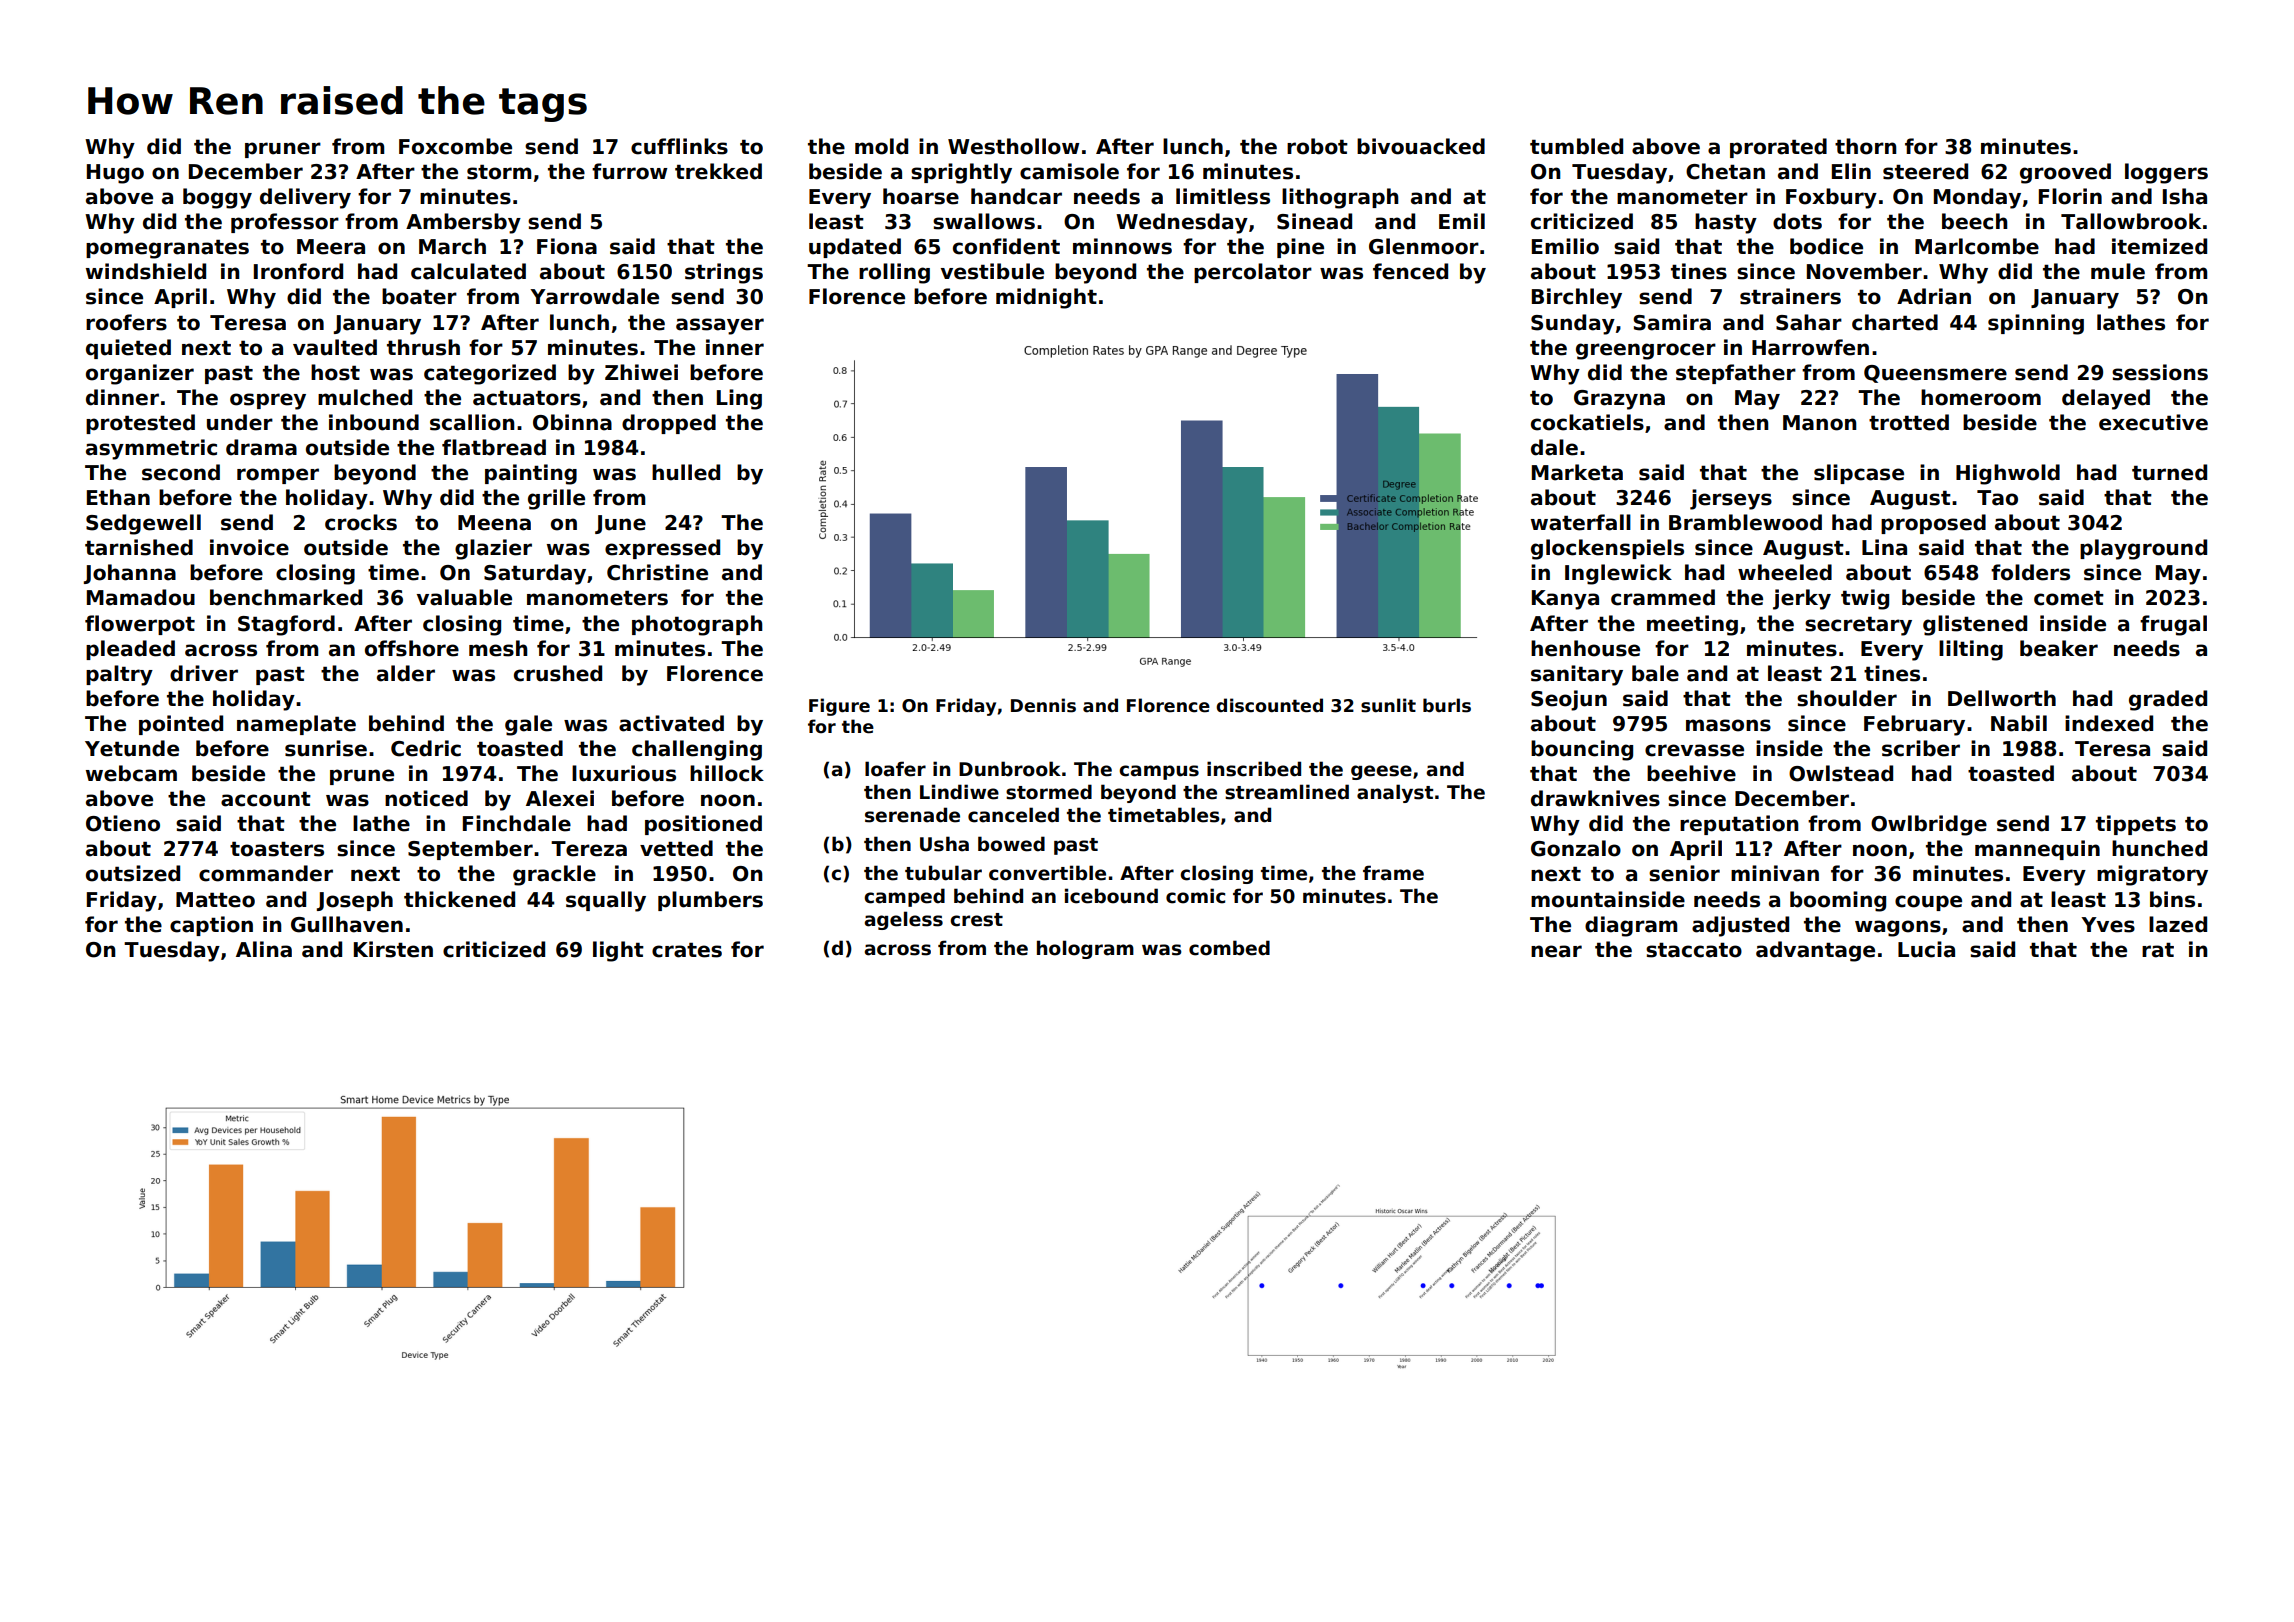 The width and height of the screenshot is (2294, 1622). What do you see at coordinates (2159, 848) in the screenshot?
I see `hunched` at bounding box center [2159, 848].
